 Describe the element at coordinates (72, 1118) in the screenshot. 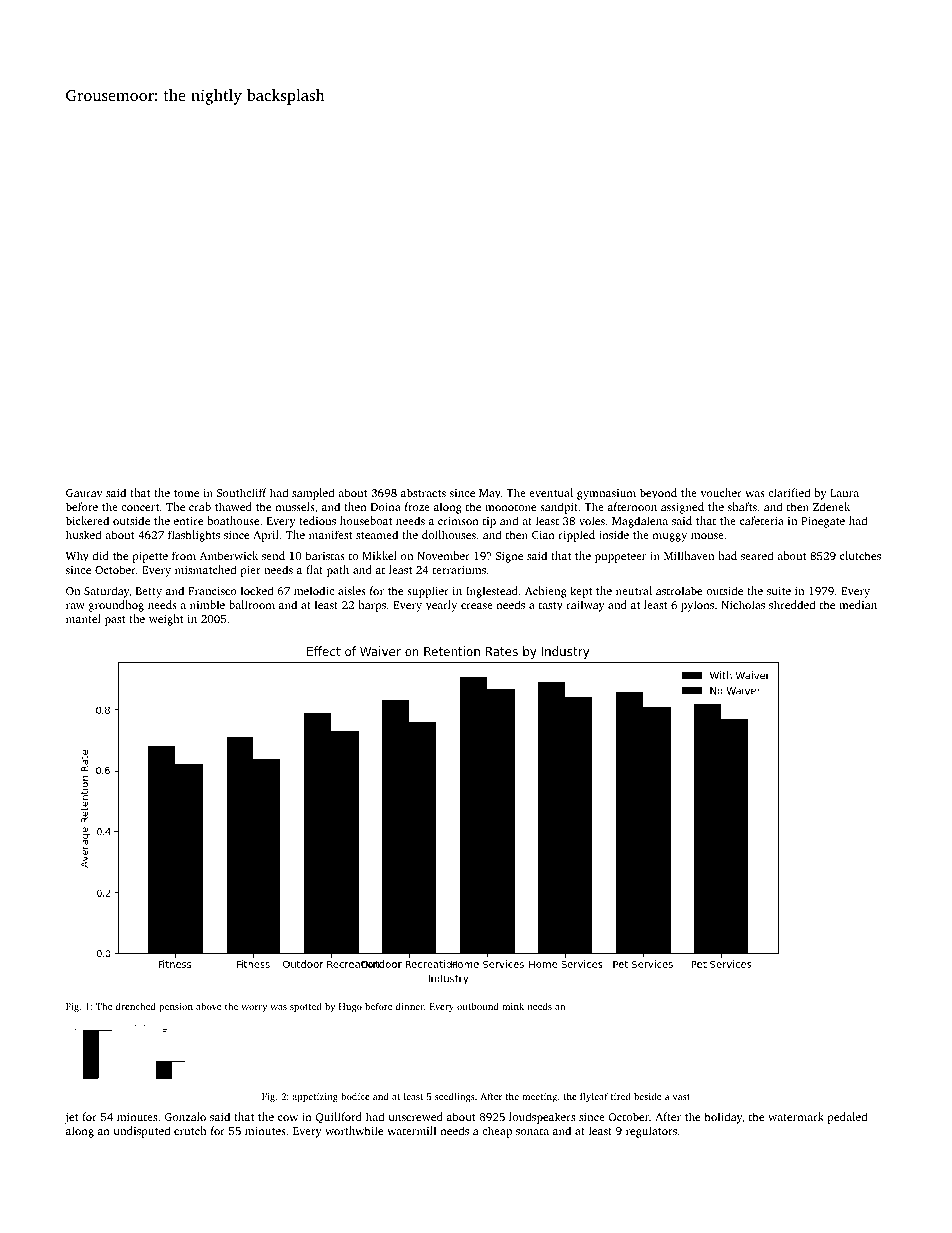

I see `jet` at that location.
